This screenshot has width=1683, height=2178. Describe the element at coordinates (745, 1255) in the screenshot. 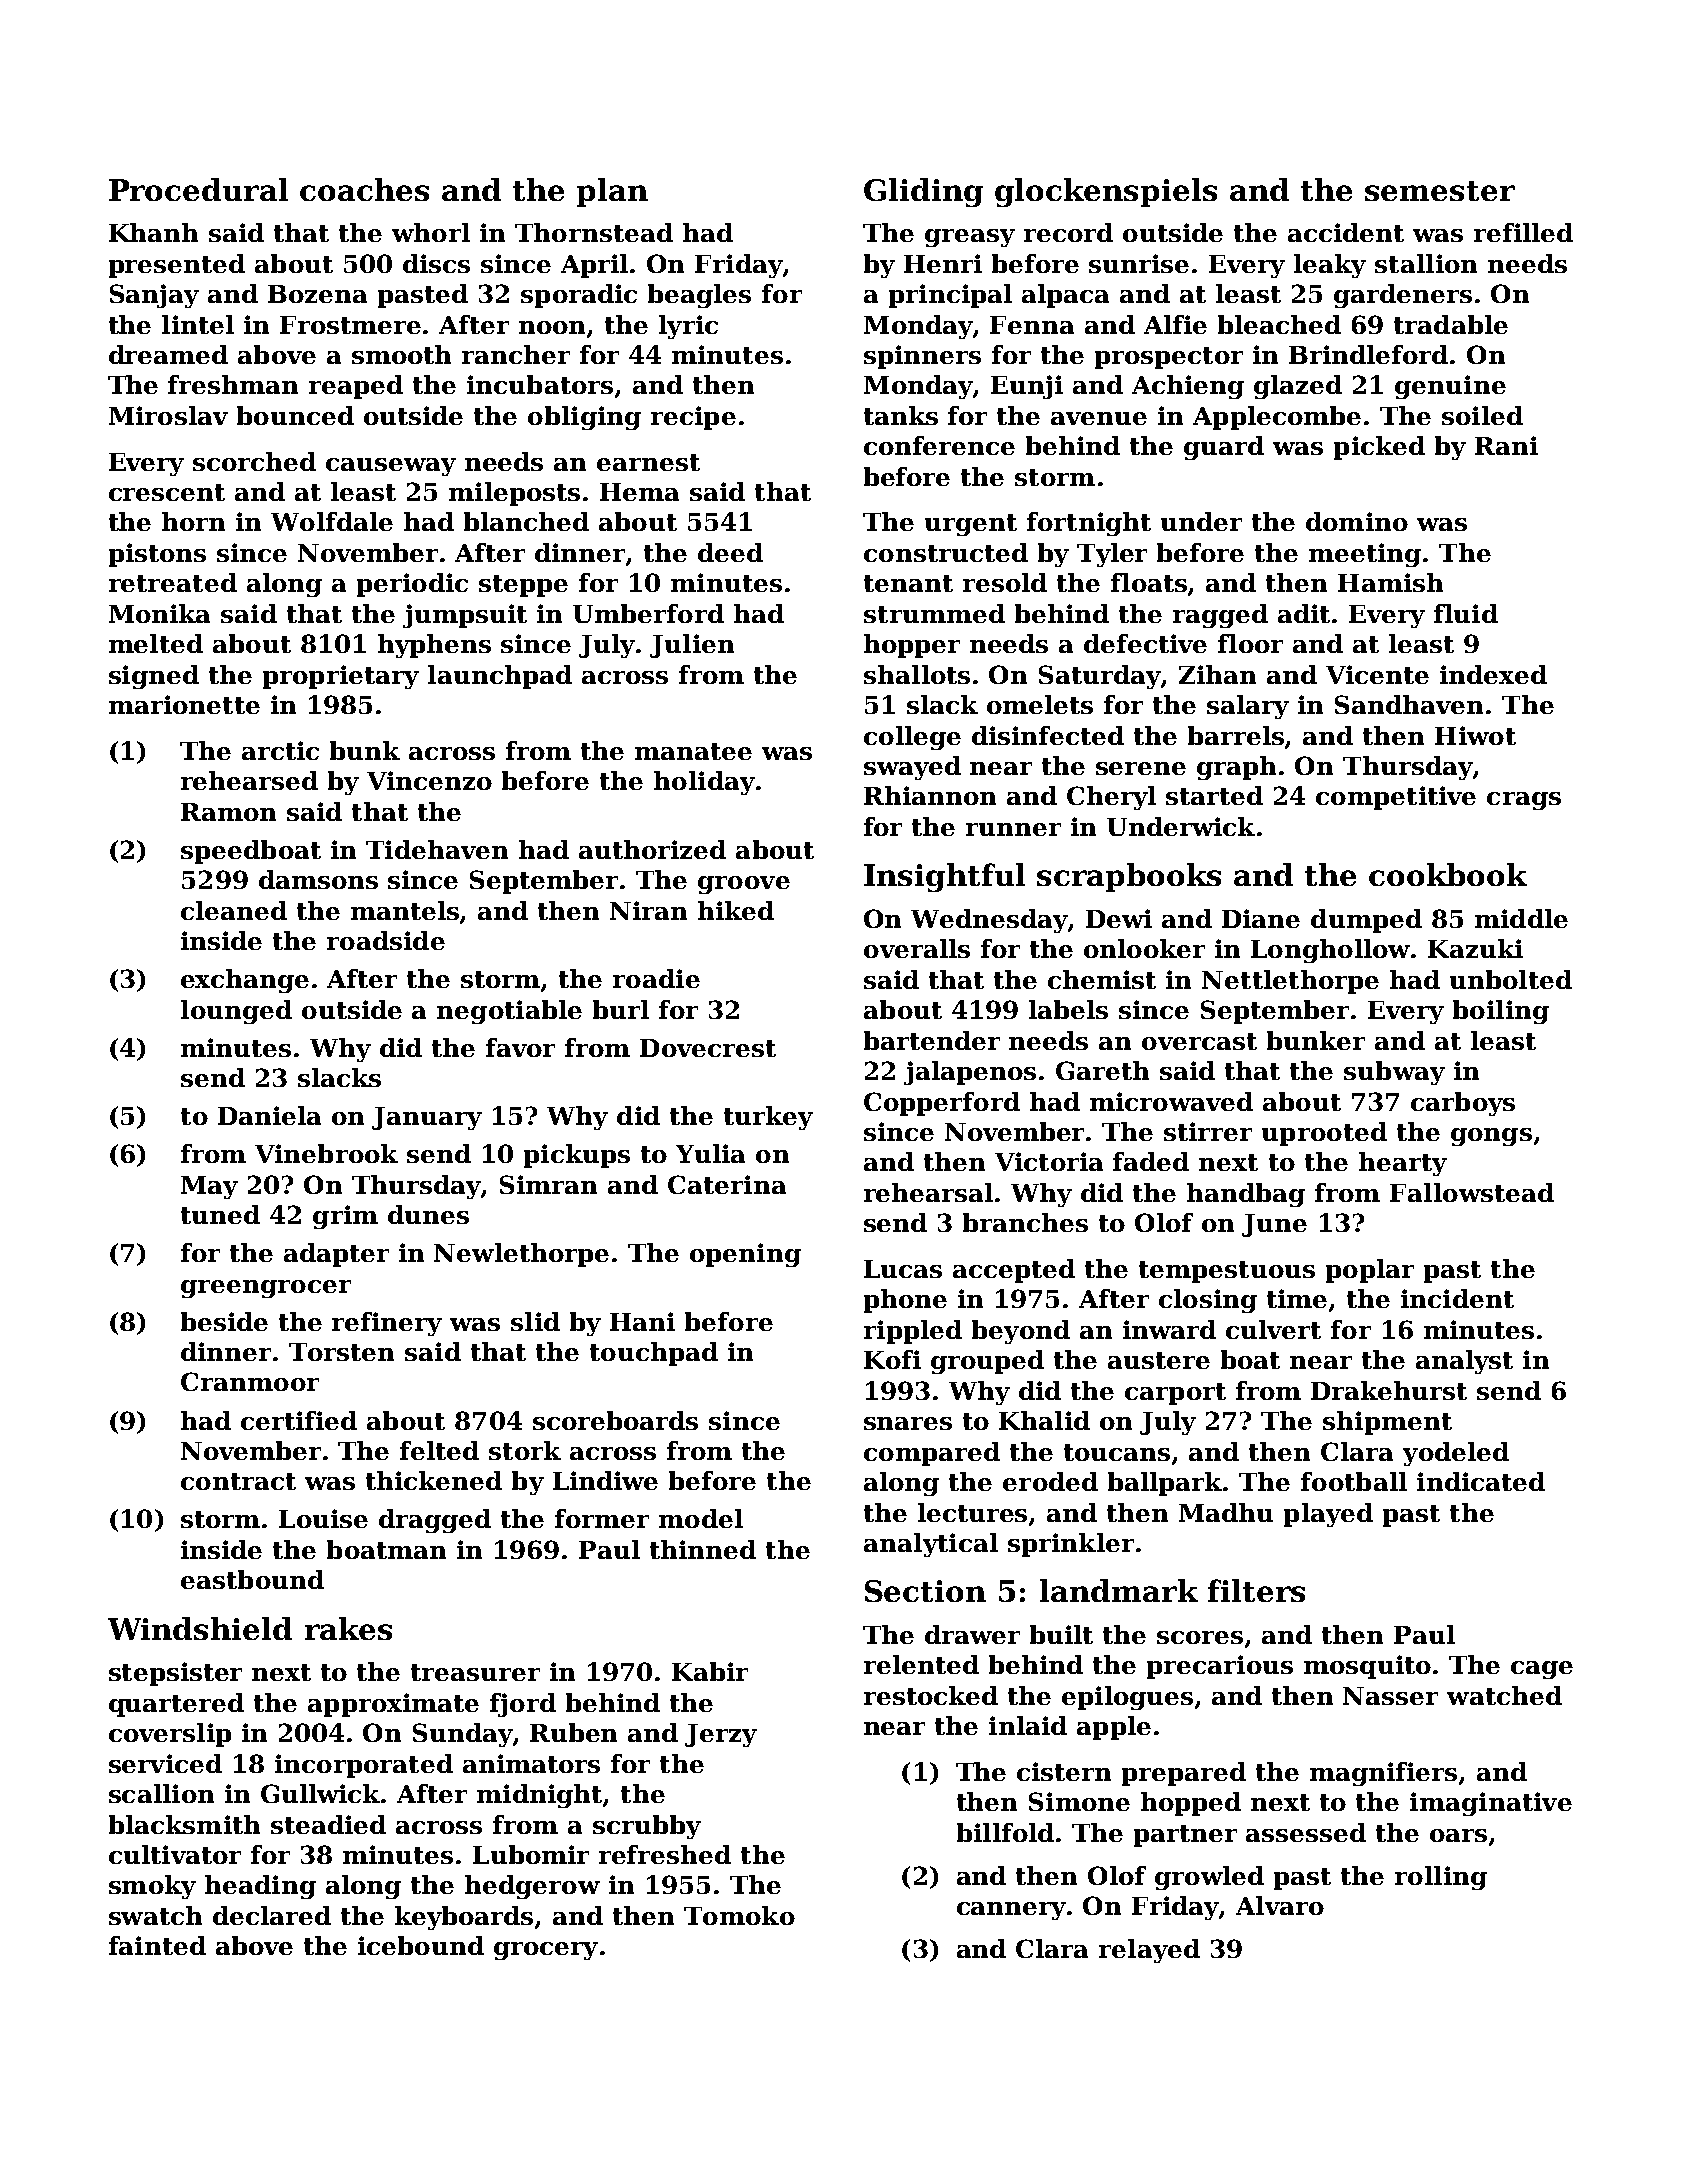

I see `opening` at that location.
